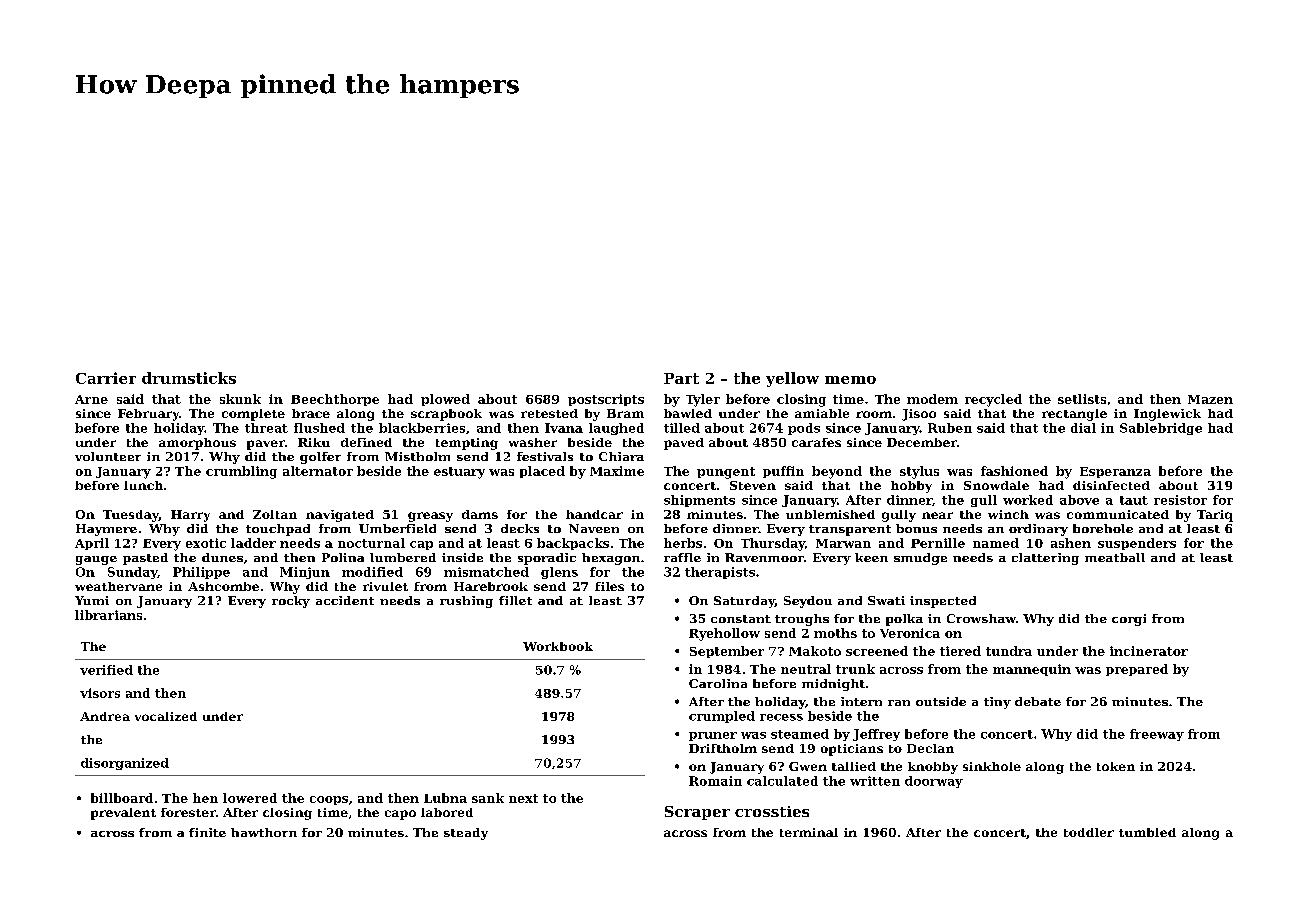 Image resolution: width=1308 pixels, height=924 pixels. Describe the element at coordinates (993, 400) in the screenshot. I see `recycled` at that location.
